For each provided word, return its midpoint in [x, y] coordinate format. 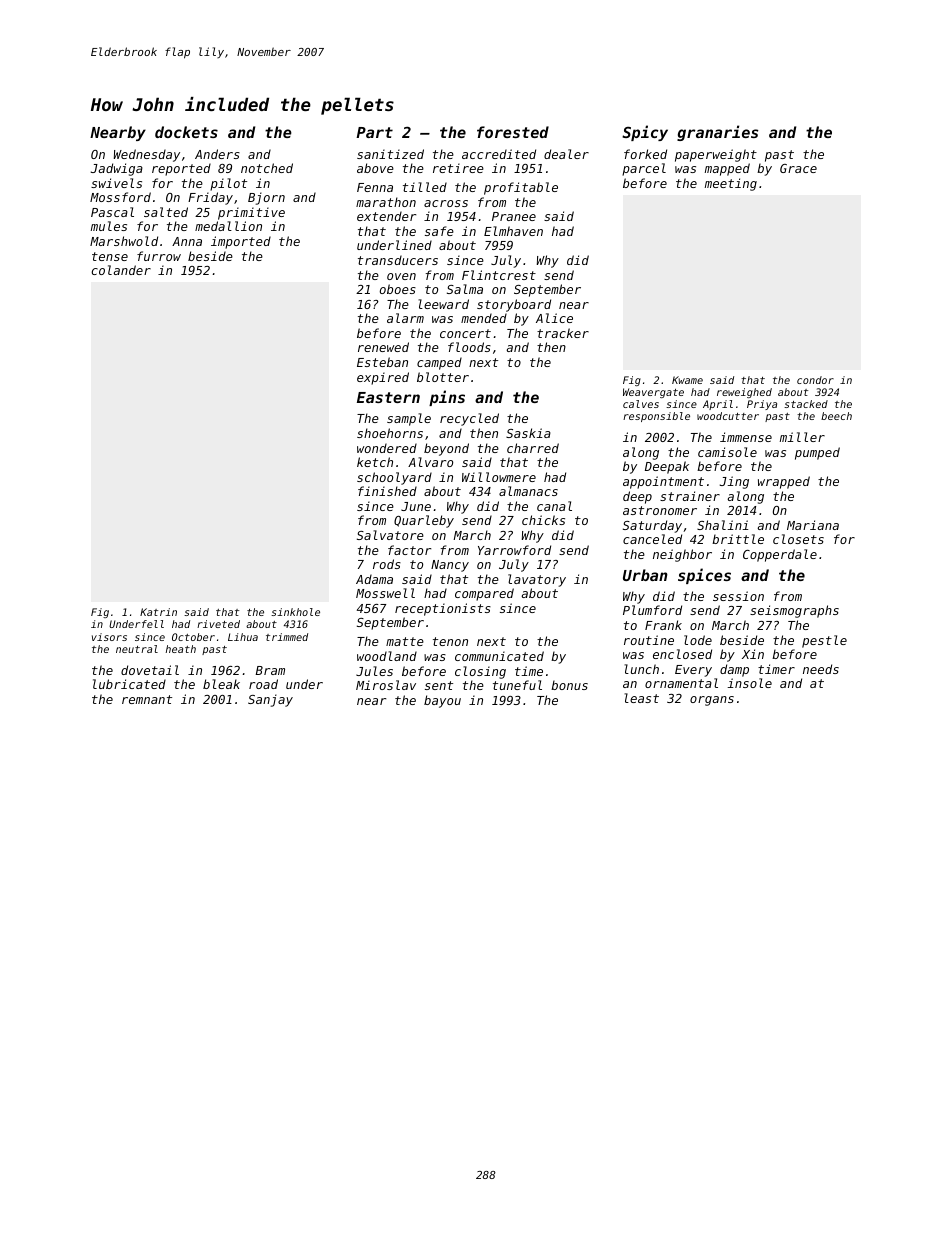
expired [383, 378]
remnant [147, 699]
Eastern [388, 397]
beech [836, 416]
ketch [375, 462]
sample [409, 419]
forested [513, 132]
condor [815, 380]
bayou [442, 701]
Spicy [645, 133]
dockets [186, 132]
